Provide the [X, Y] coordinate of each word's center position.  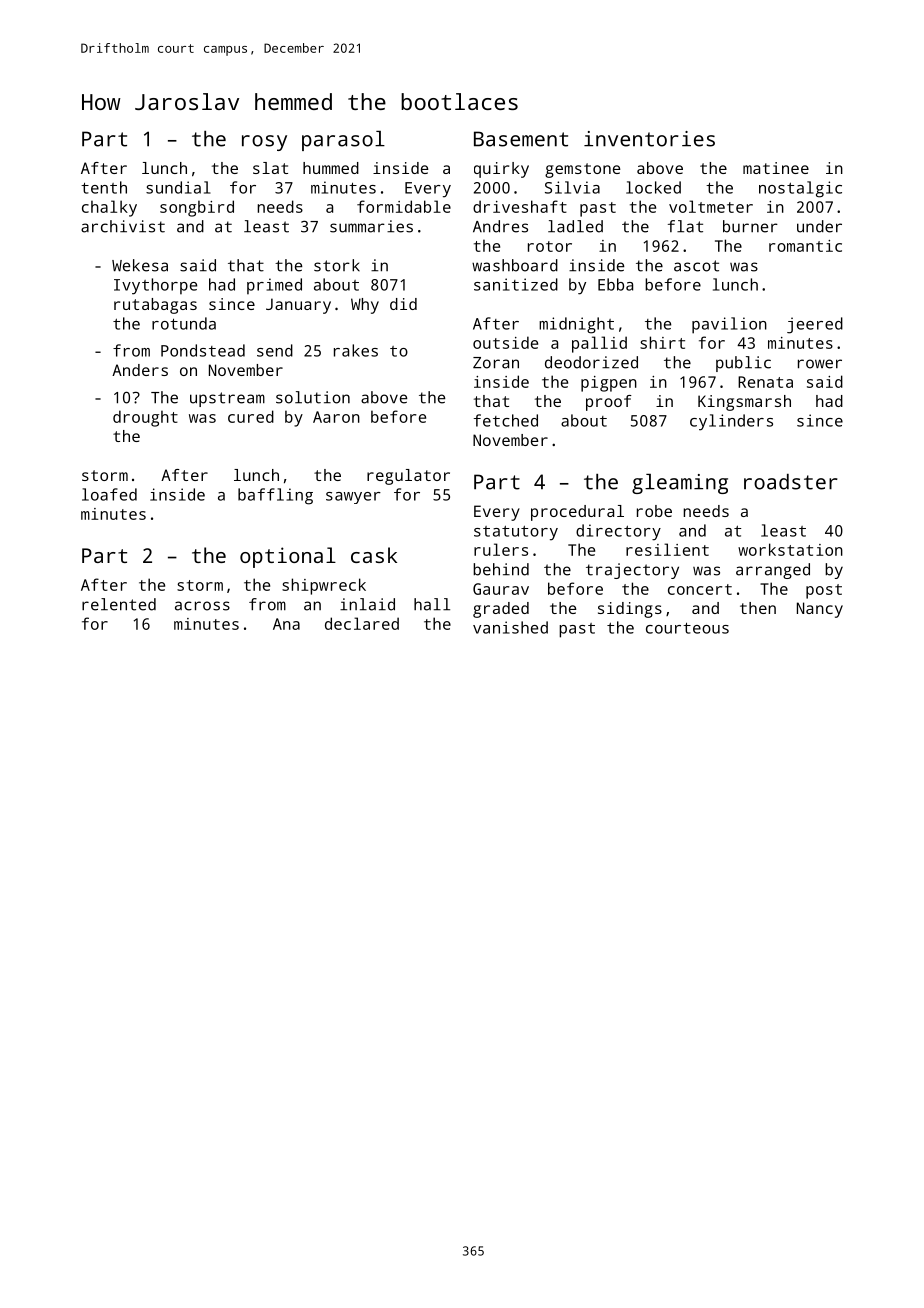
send [275, 350]
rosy [264, 143]
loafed [109, 494]
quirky [501, 170]
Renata [765, 382]
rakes [356, 350]
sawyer [353, 498]
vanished [510, 627]
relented [119, 604]
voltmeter [711, 206]
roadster [791, 482]
